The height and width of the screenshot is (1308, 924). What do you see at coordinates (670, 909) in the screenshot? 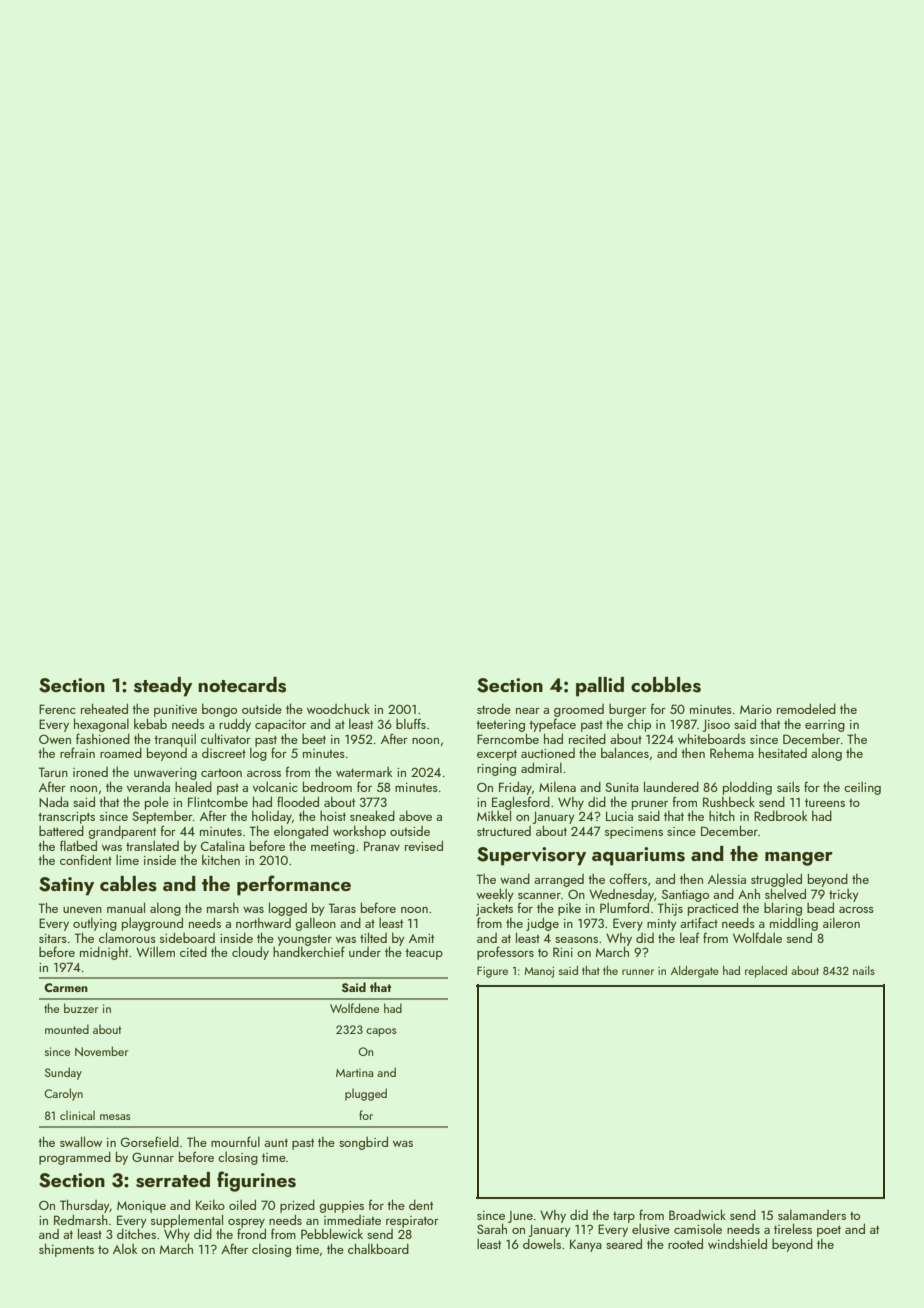
I see `Thijs` at bounding box center [670, 909].
